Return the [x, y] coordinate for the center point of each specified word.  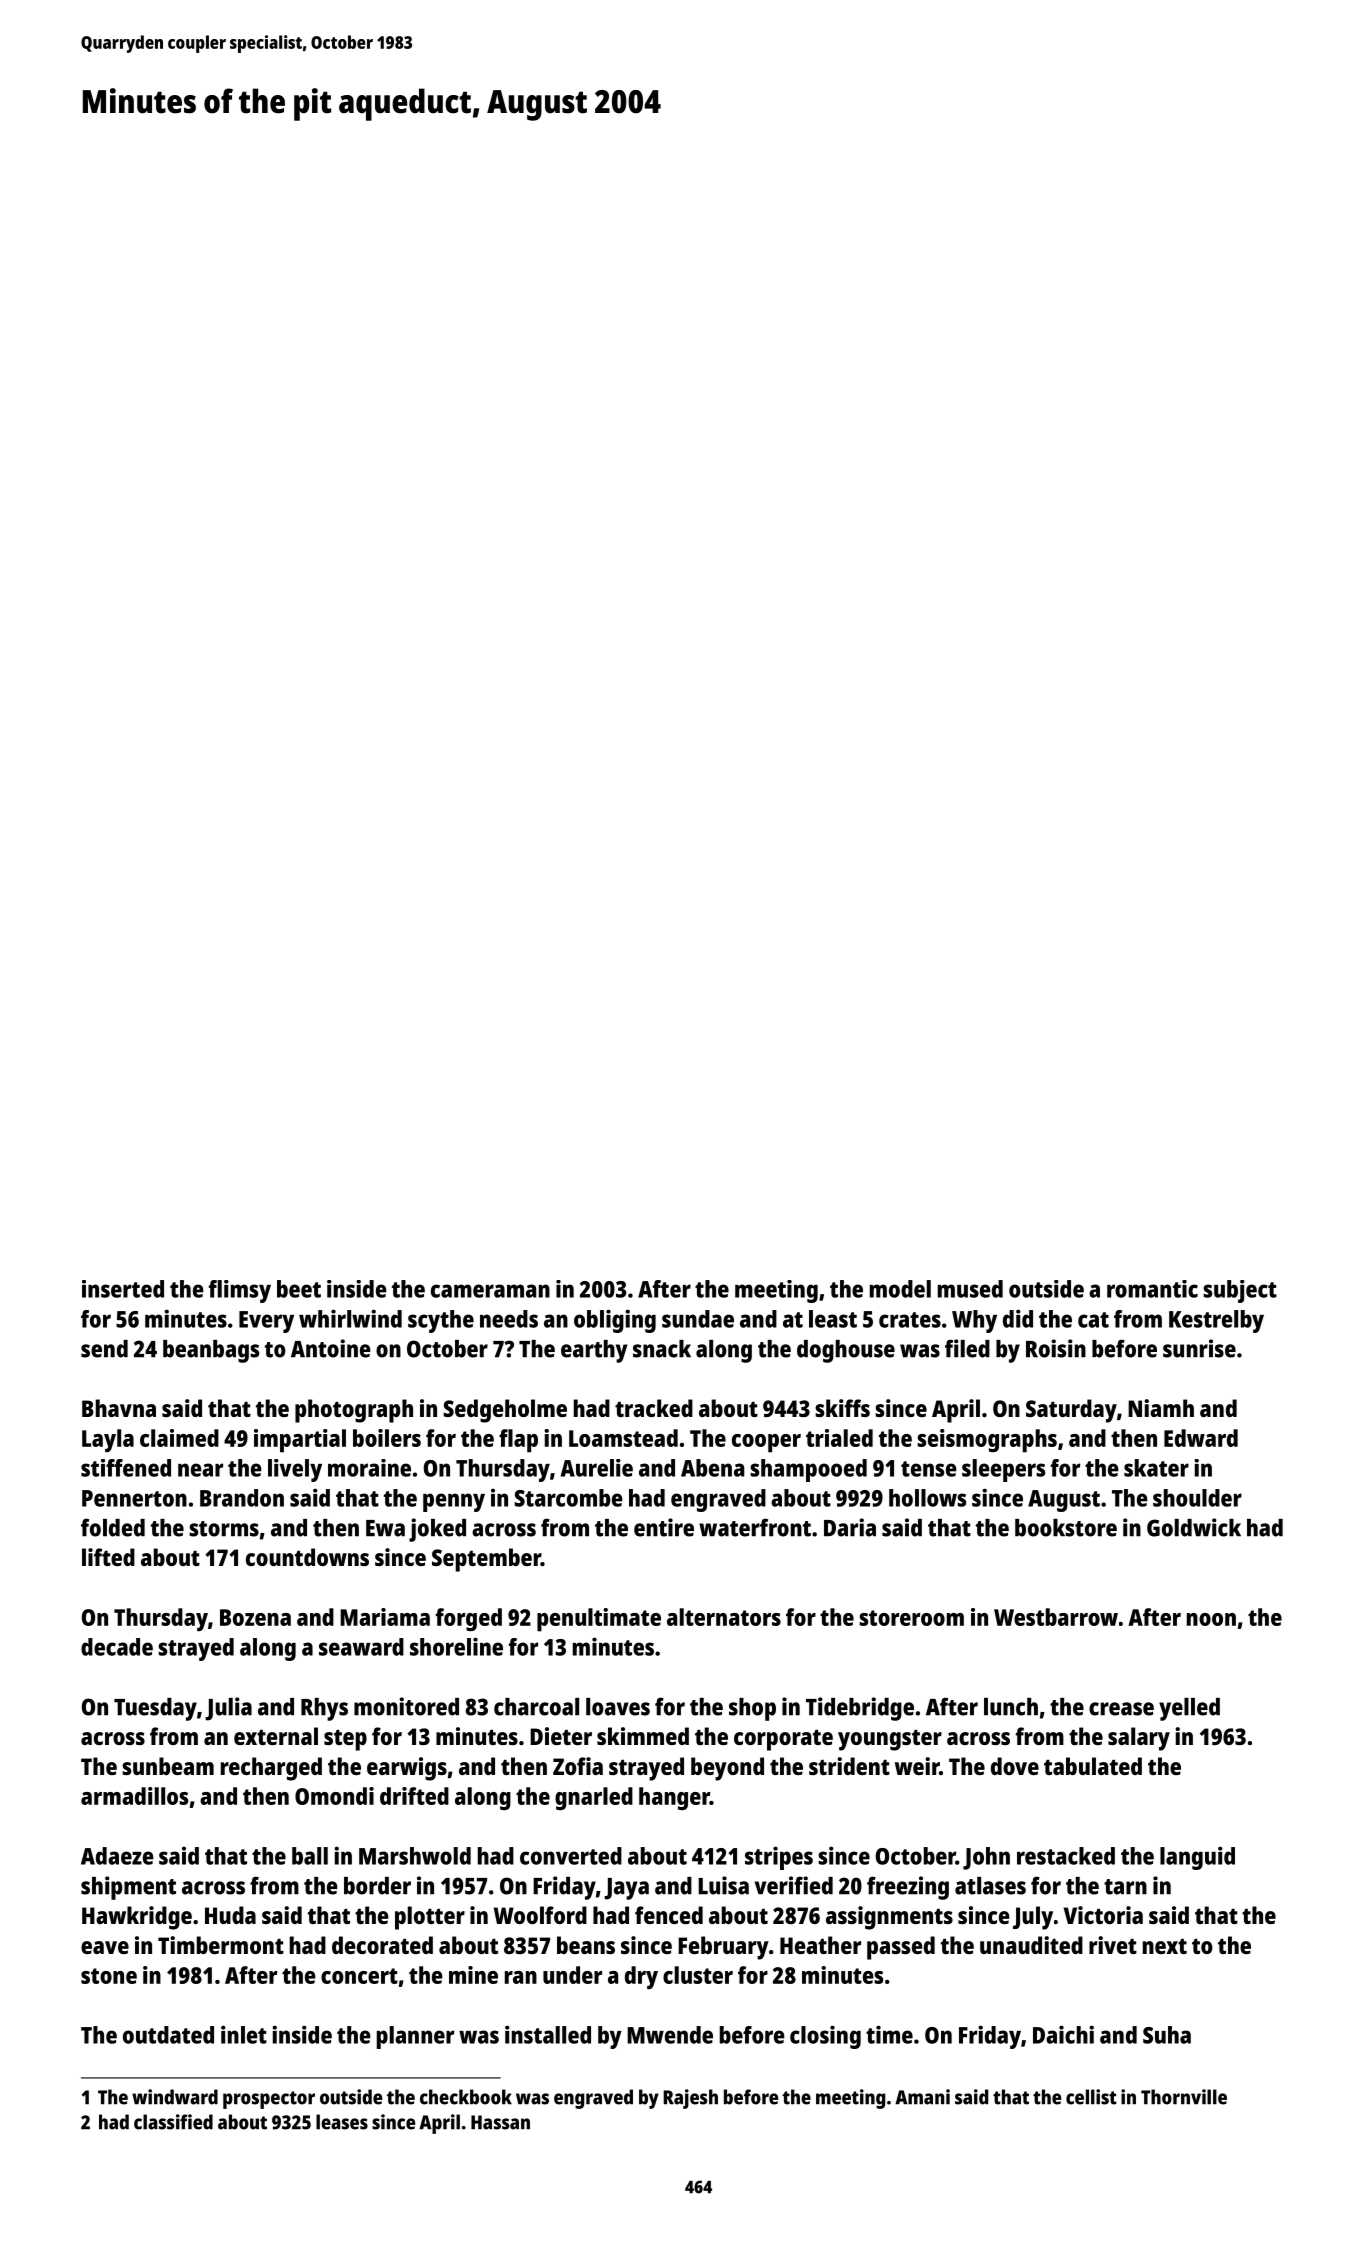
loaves [618, 1707]
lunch [1011, 1707]
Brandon [242, 1498]
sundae [698, 1319]
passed [901, 1948]
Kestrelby [1216, 1321]
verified [794, 1885]
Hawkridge [137, 1918]
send [104, 1349]
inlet [244, 2034]
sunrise [1199, 1348]
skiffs [842, 1408]
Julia [228, 1709]
